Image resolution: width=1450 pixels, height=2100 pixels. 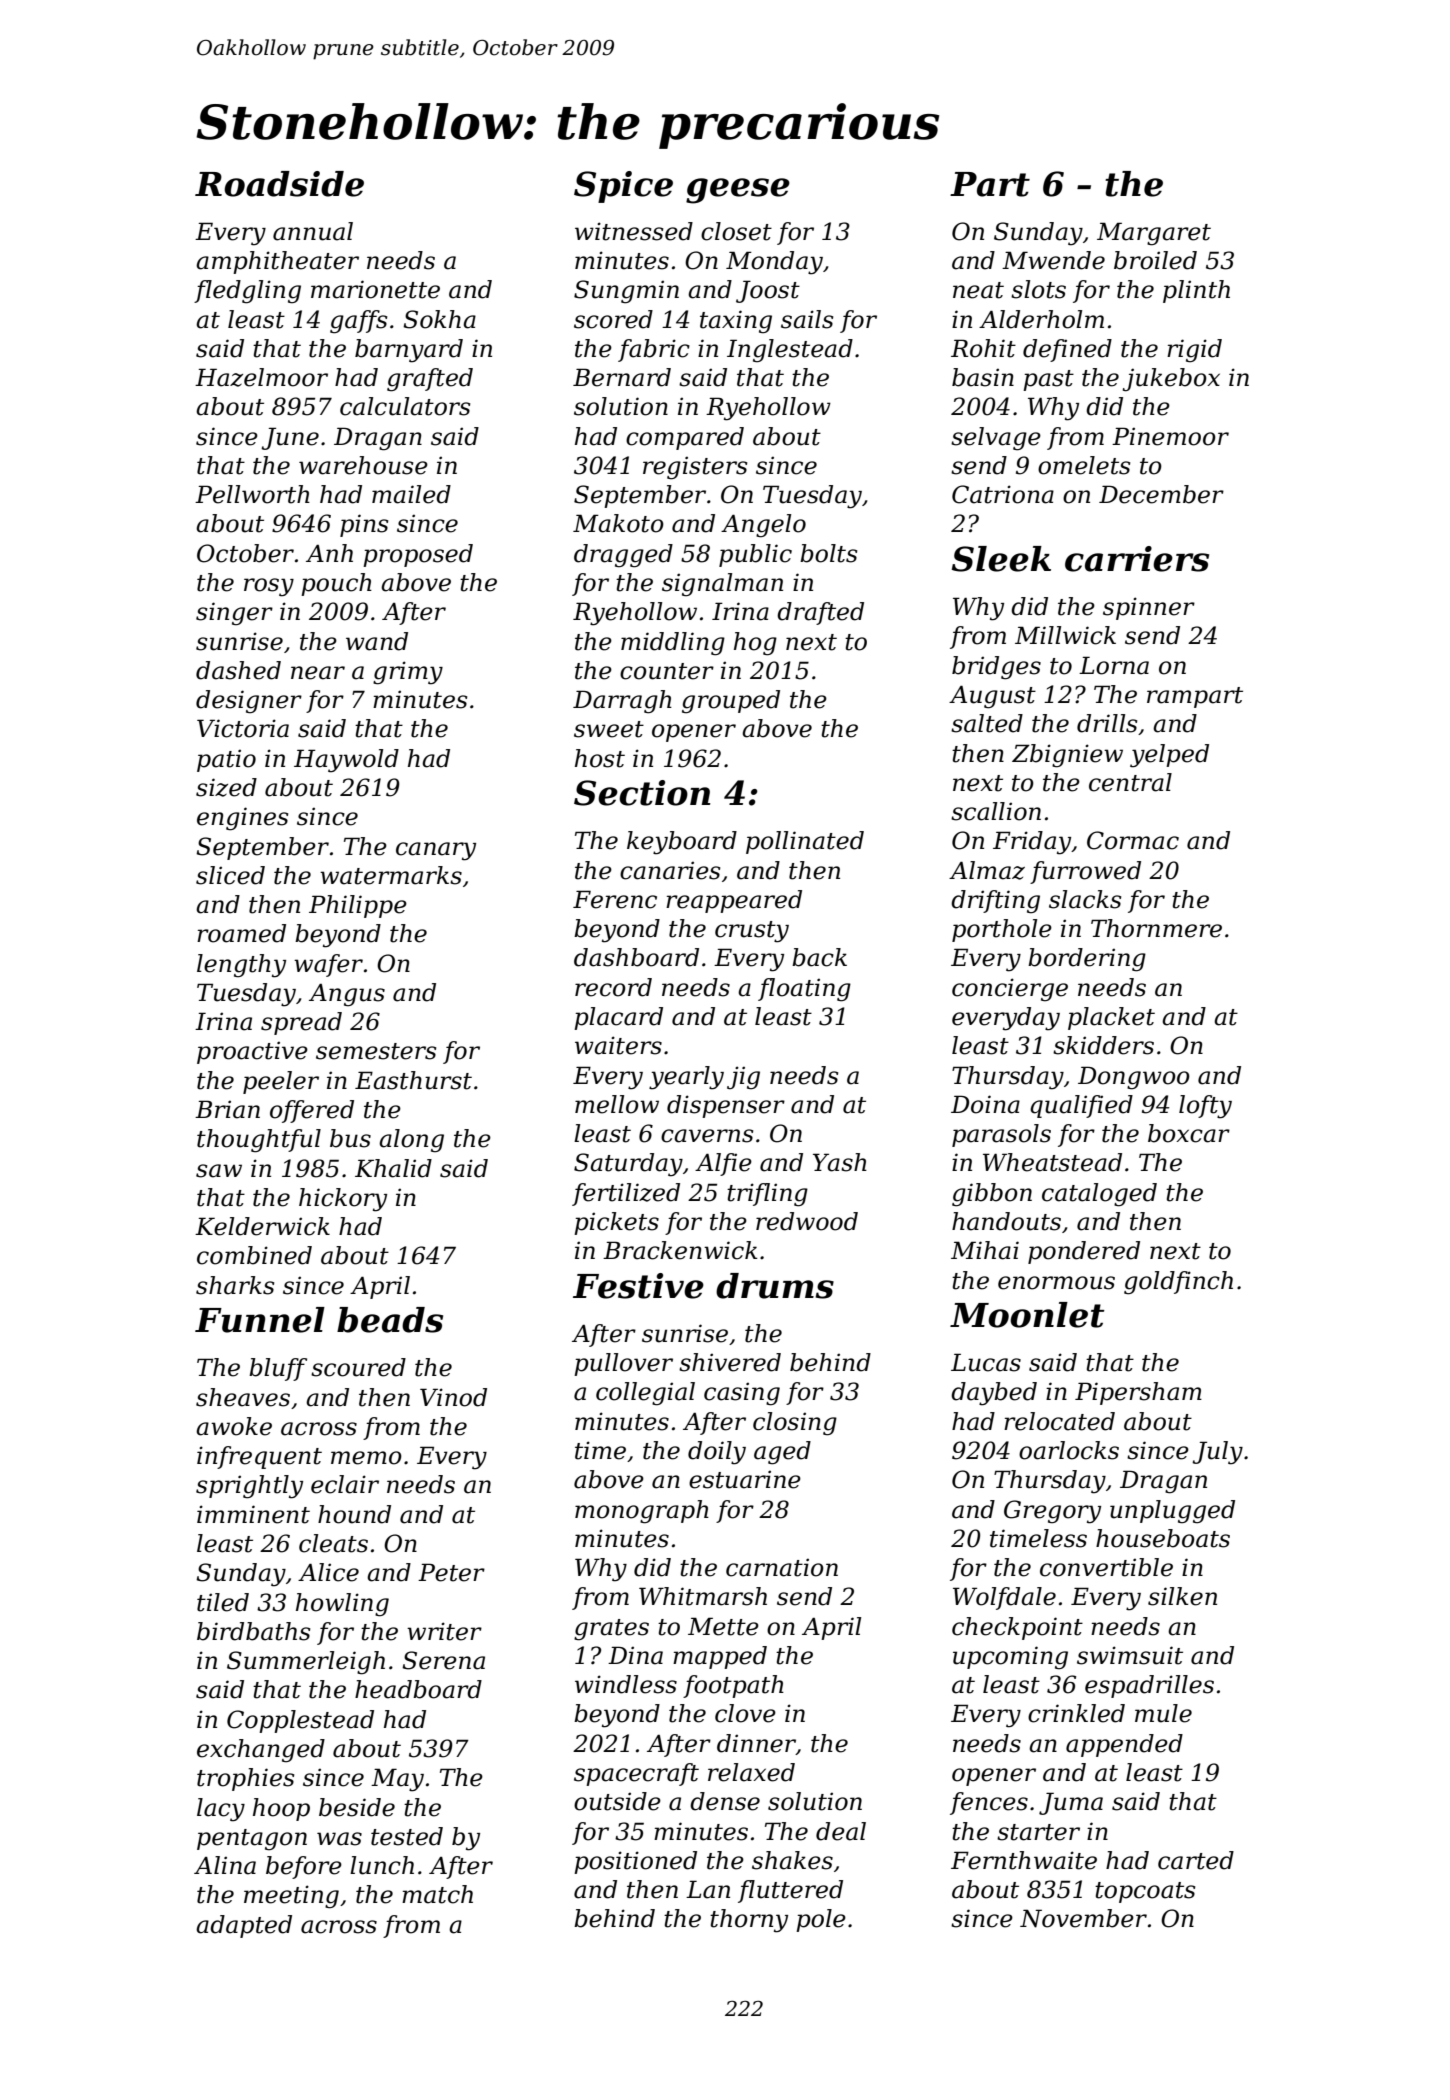 What do you see at coordinates (1163, 1713) in the image?
I see `mule` at bounding box center [1163, 1713].
